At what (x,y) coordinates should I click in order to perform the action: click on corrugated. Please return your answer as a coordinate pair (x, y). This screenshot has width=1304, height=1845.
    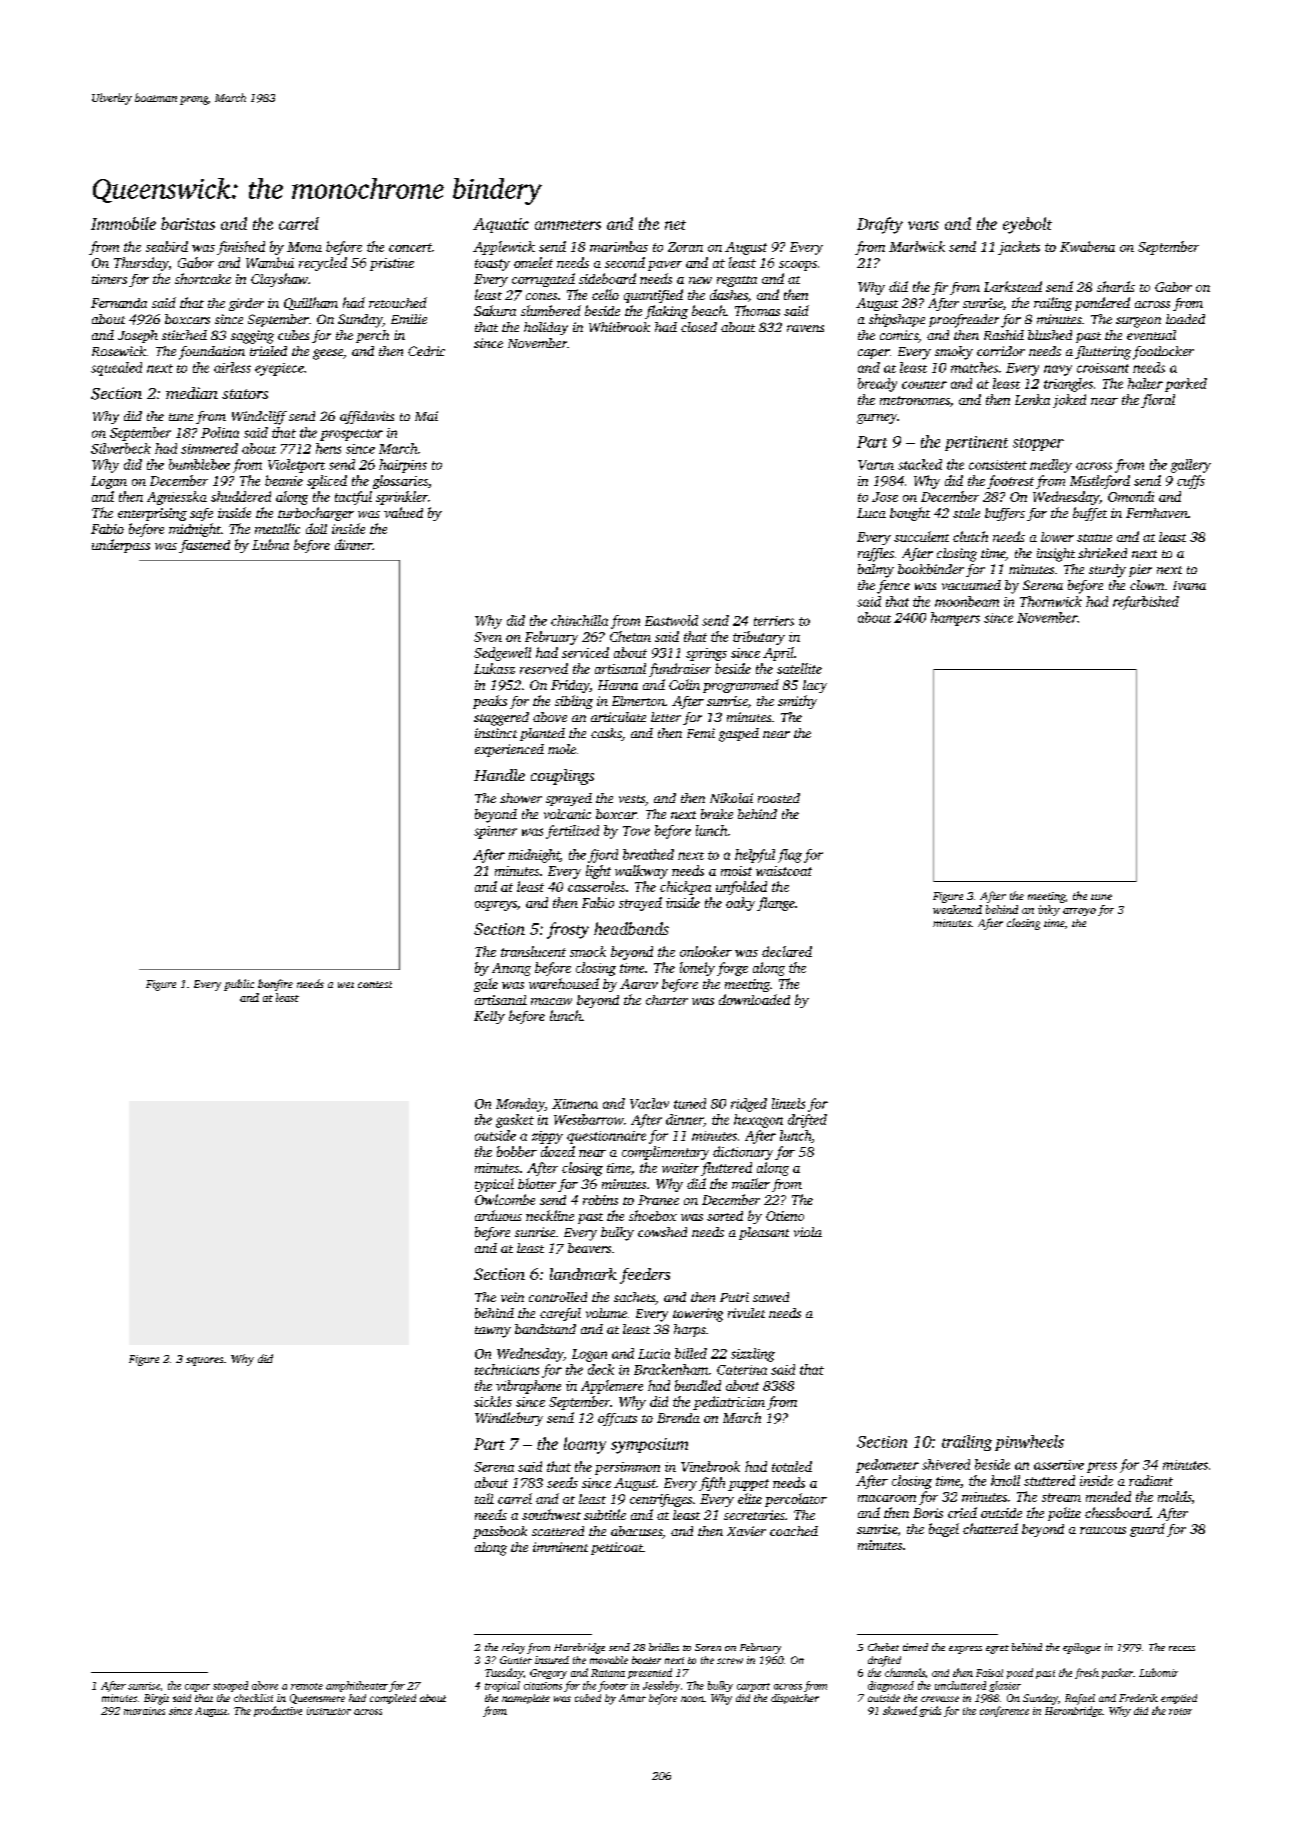
    Looking at the image, I should click on (543, 280).
